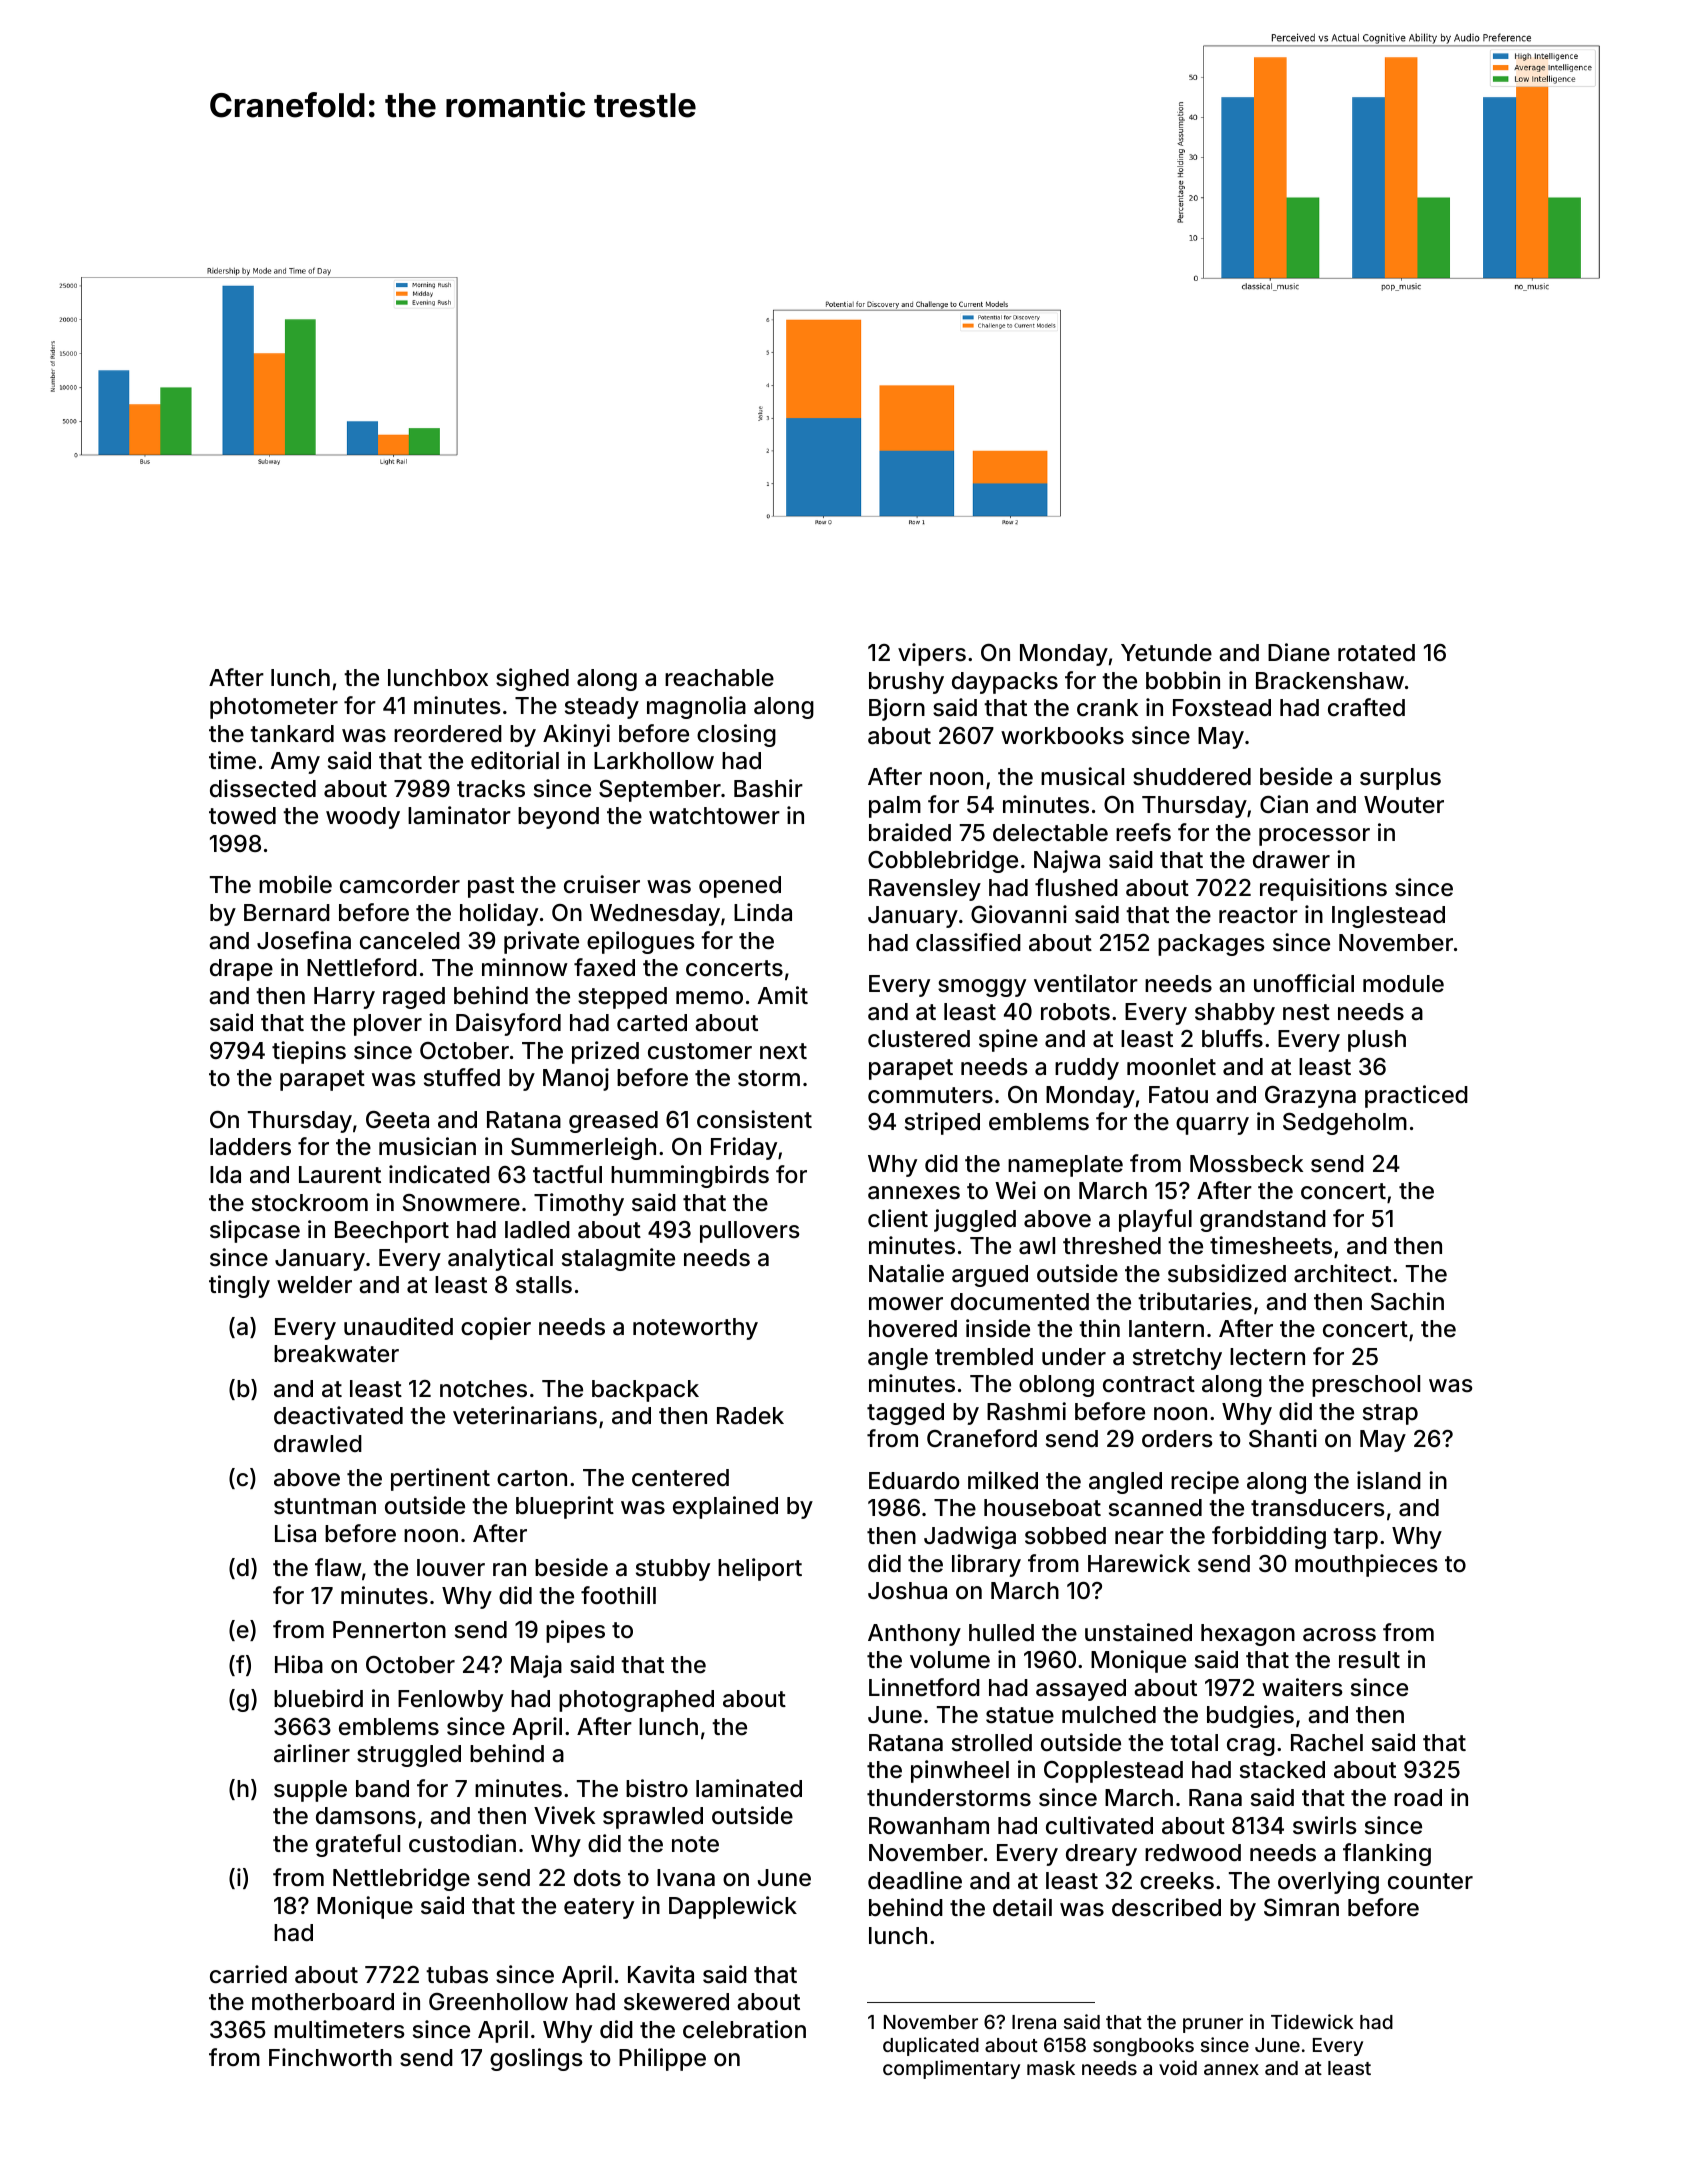  I want to click on Bjorn, so click(897, 709).
